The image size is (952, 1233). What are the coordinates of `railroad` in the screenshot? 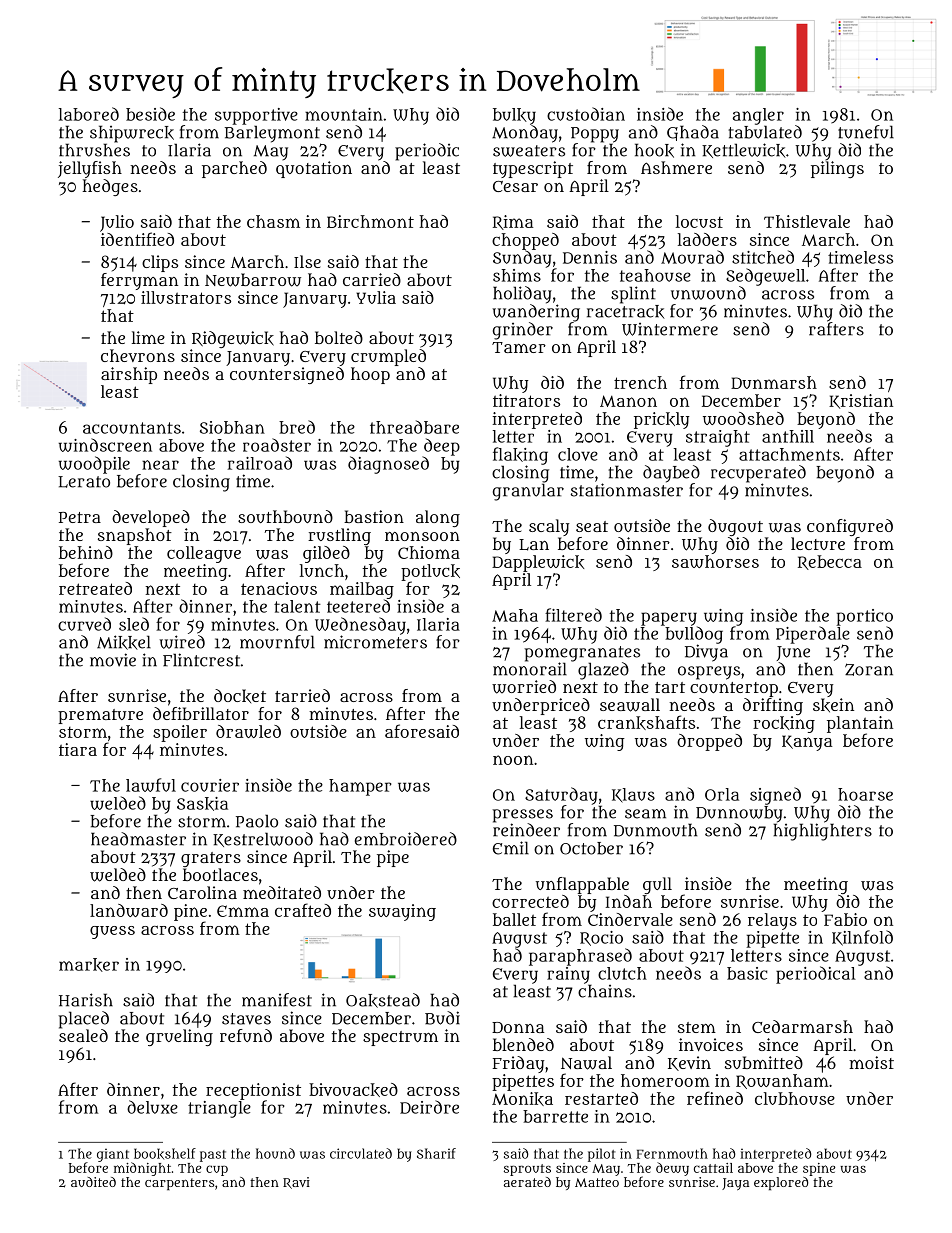 It's located at (260, 463).
